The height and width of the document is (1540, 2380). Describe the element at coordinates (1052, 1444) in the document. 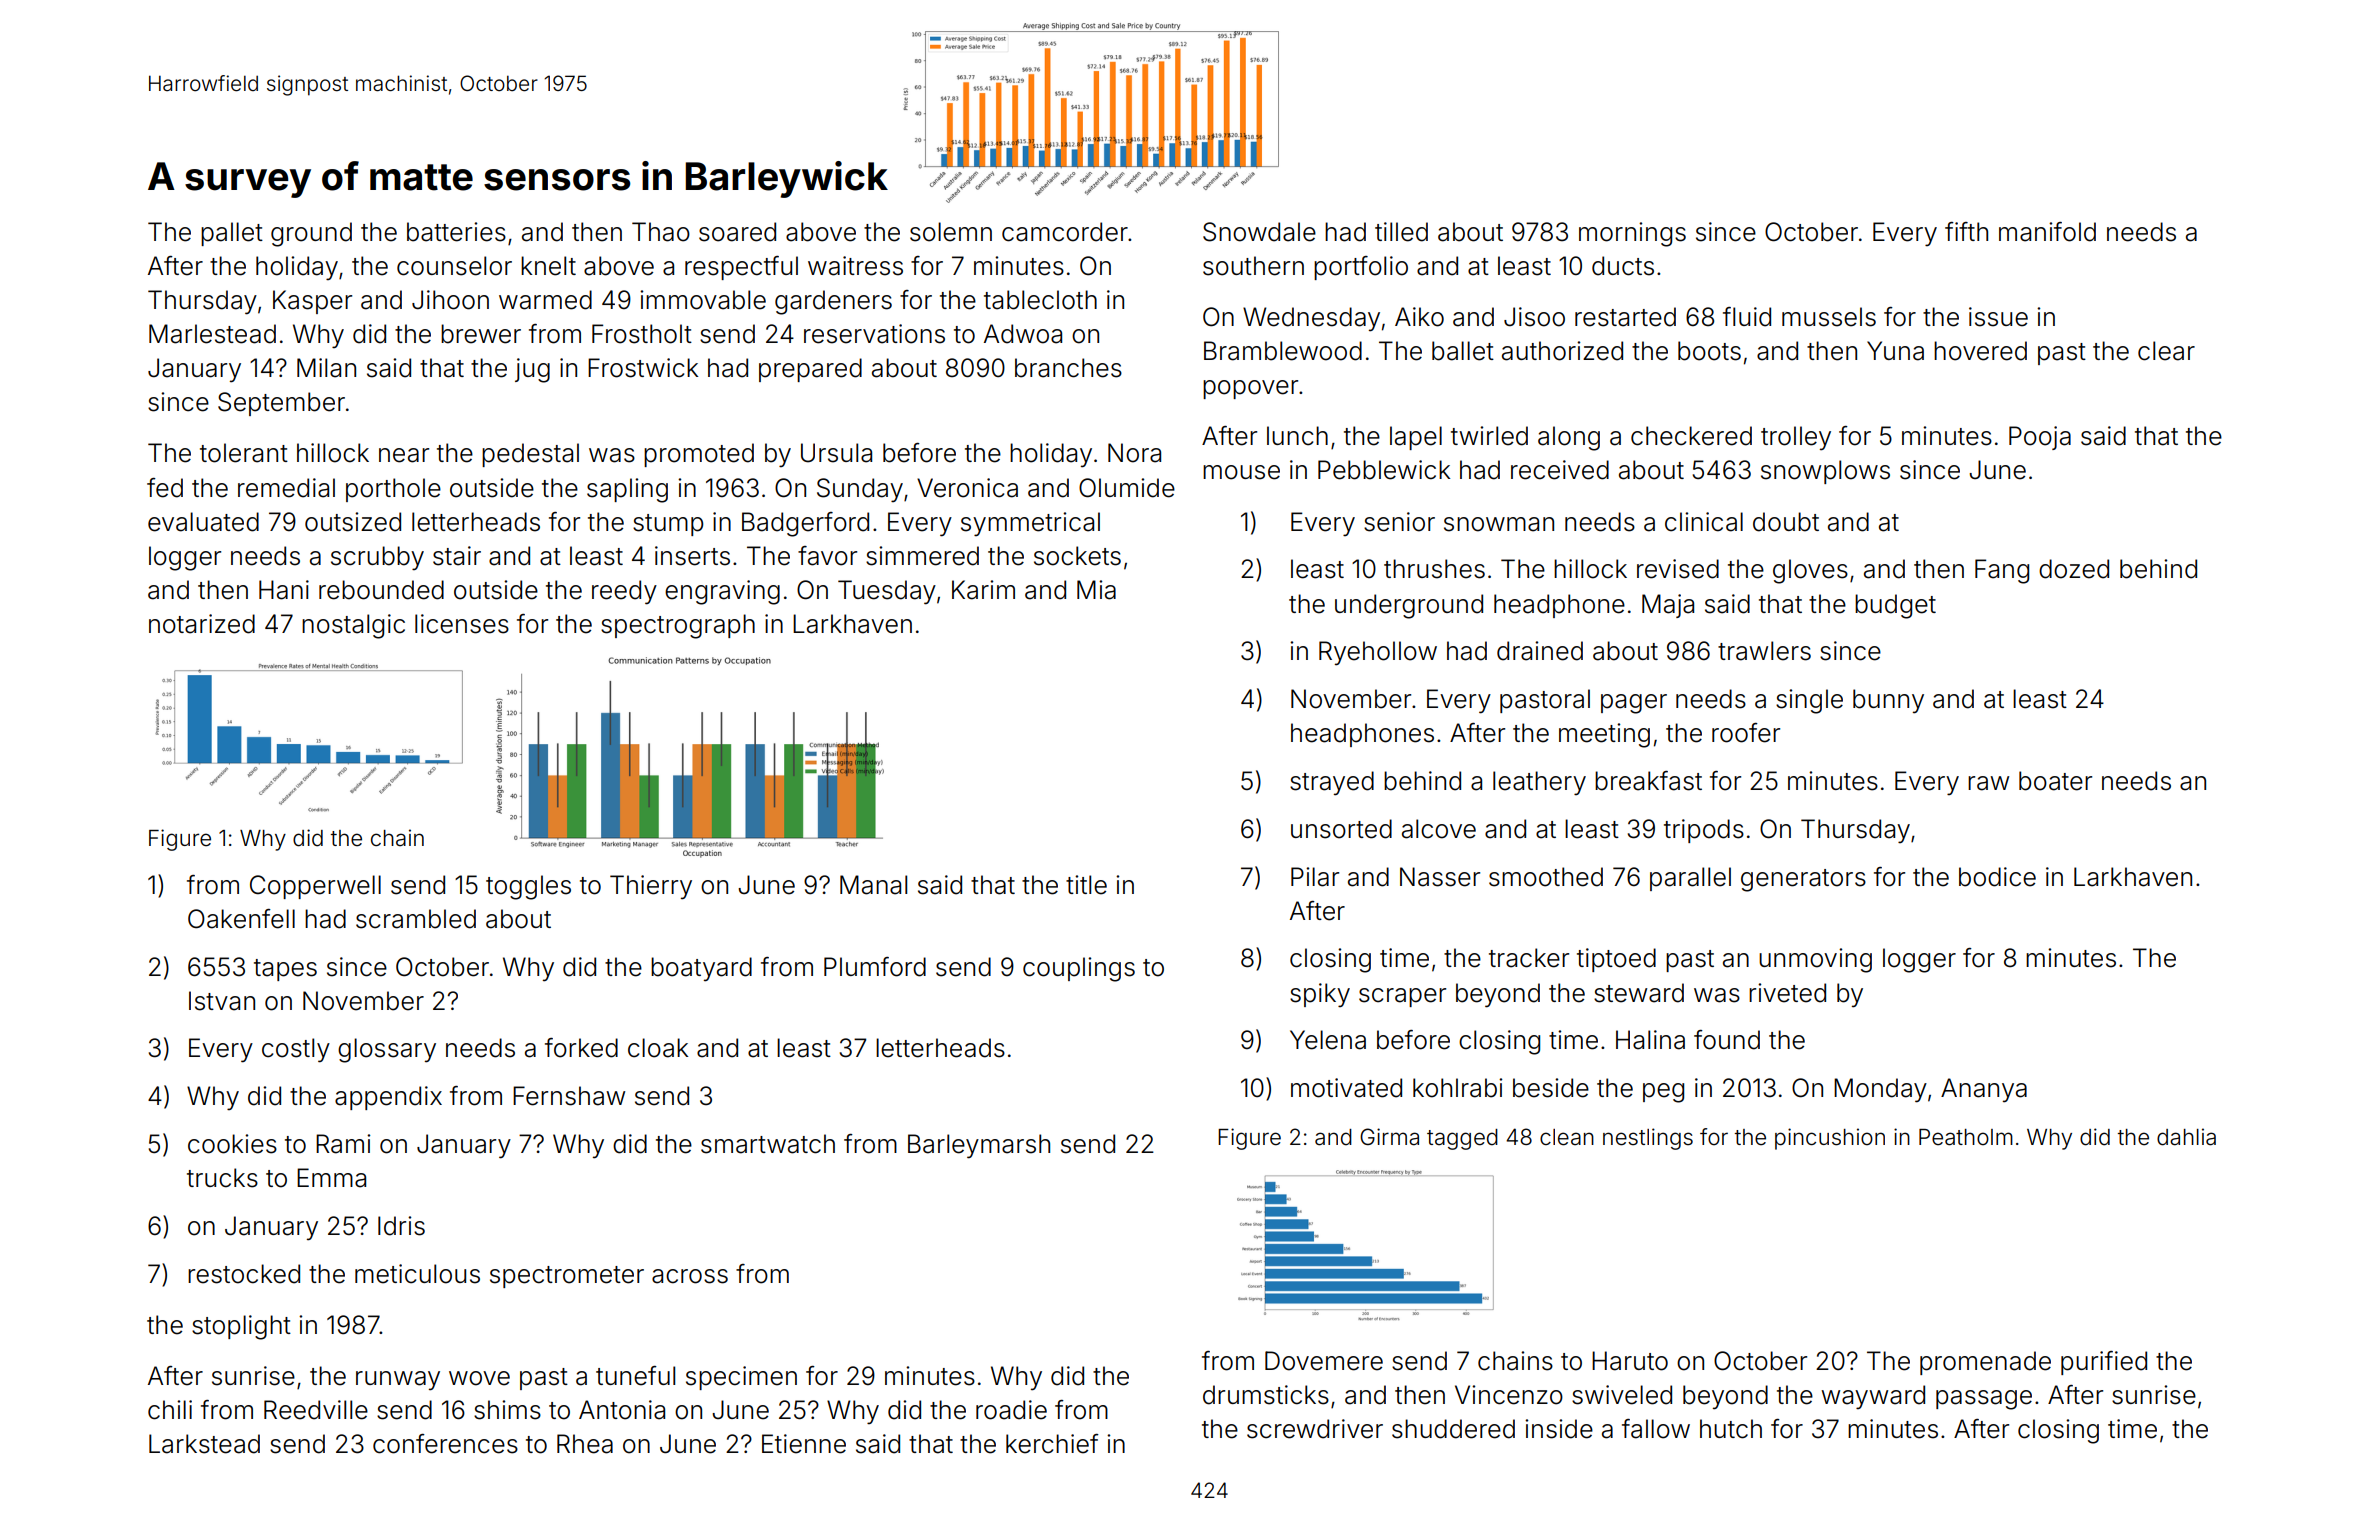

I see `kerchief` at that location.
